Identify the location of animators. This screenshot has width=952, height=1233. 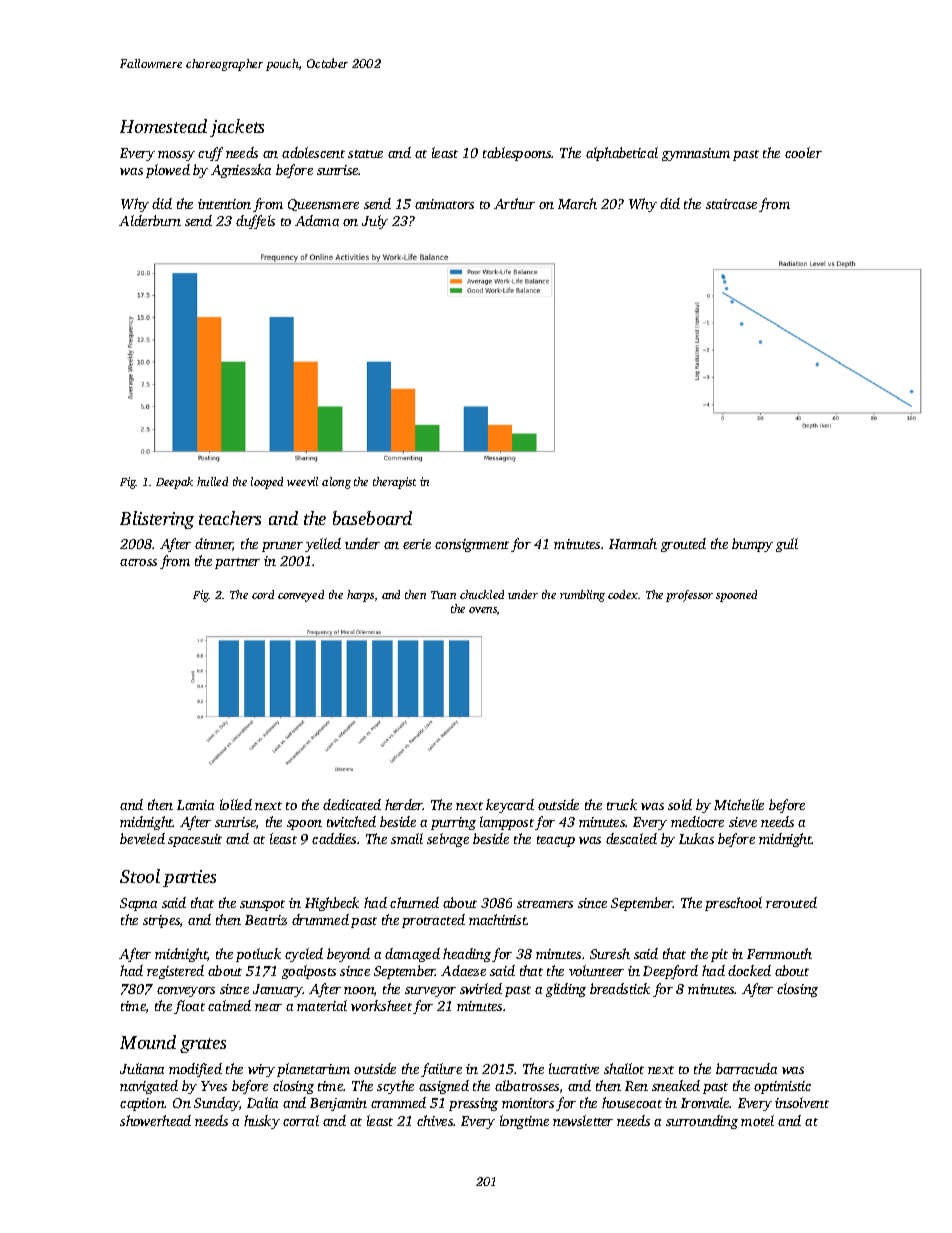
(444, 204).
